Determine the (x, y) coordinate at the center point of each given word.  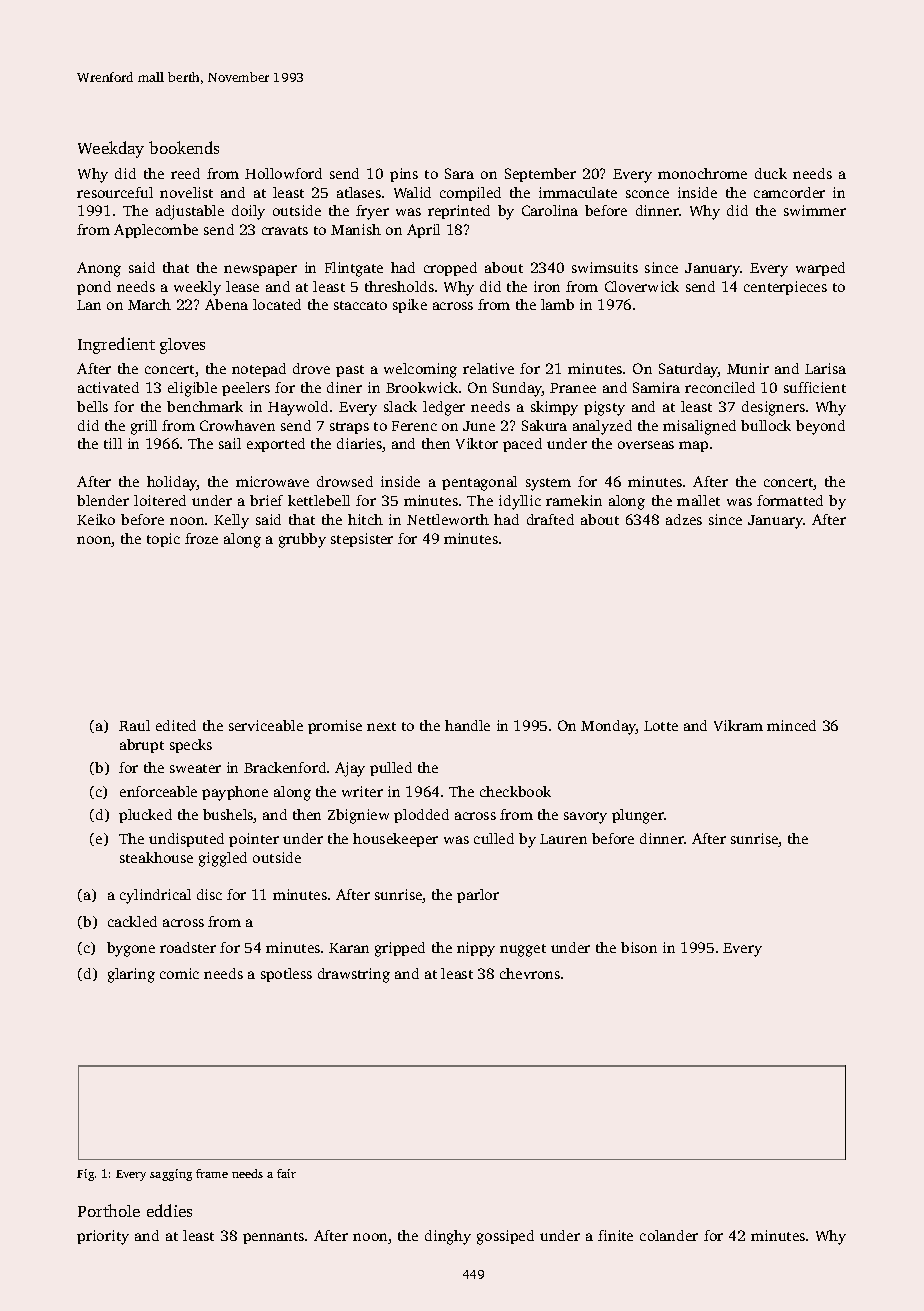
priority (103, 1237)
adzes (684, 519)
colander (669, 1235)
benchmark (205, 406)
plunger (638, 816)
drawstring (354, 975)
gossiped (505, 1237)
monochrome (702, 173)
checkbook (515, 791)
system (548, 484)
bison (639, 947)
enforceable (158, 791)
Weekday (111, 149)
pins (404, 175)
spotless (286, 975)
